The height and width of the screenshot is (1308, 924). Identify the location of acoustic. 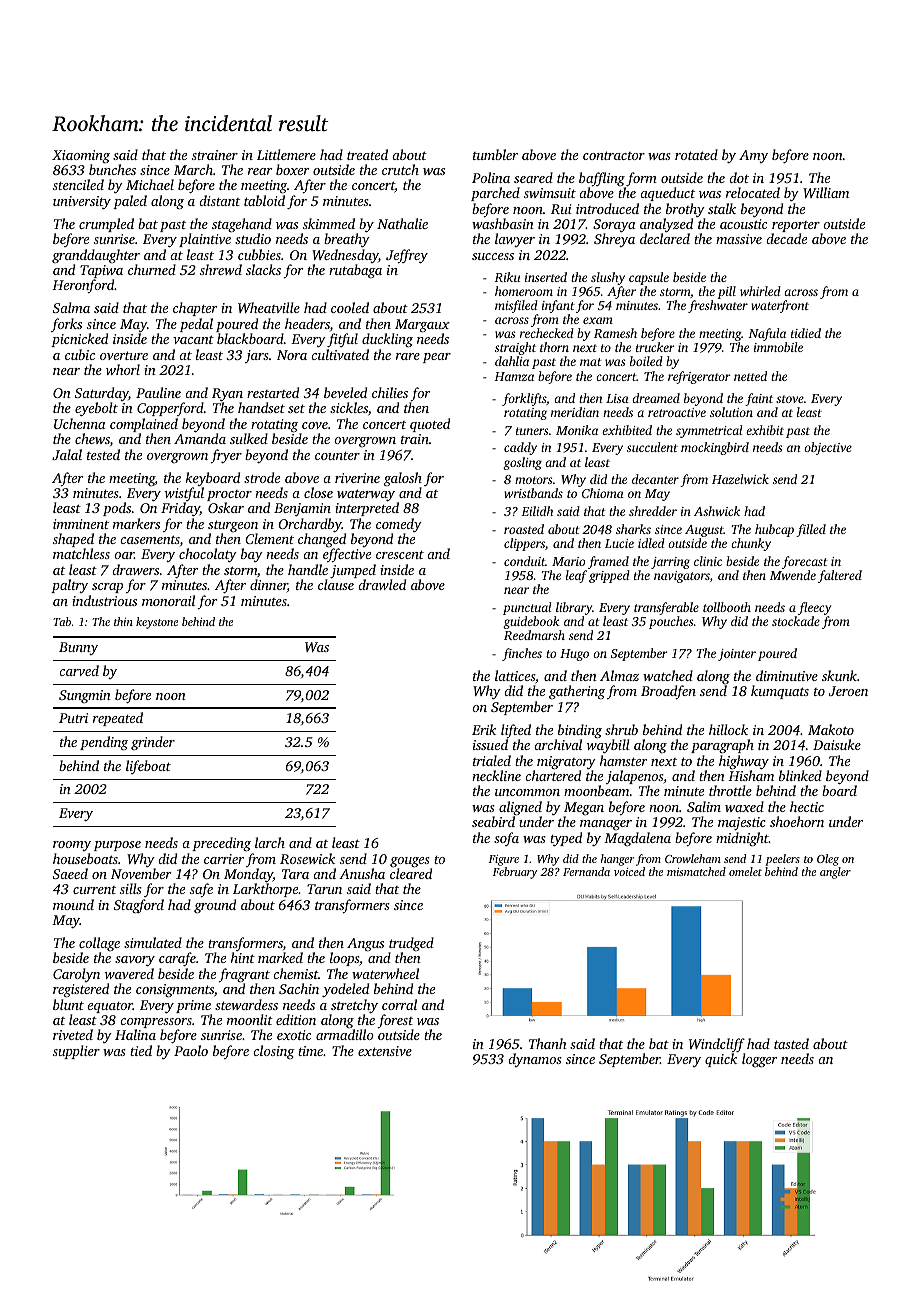
(743, 224).
